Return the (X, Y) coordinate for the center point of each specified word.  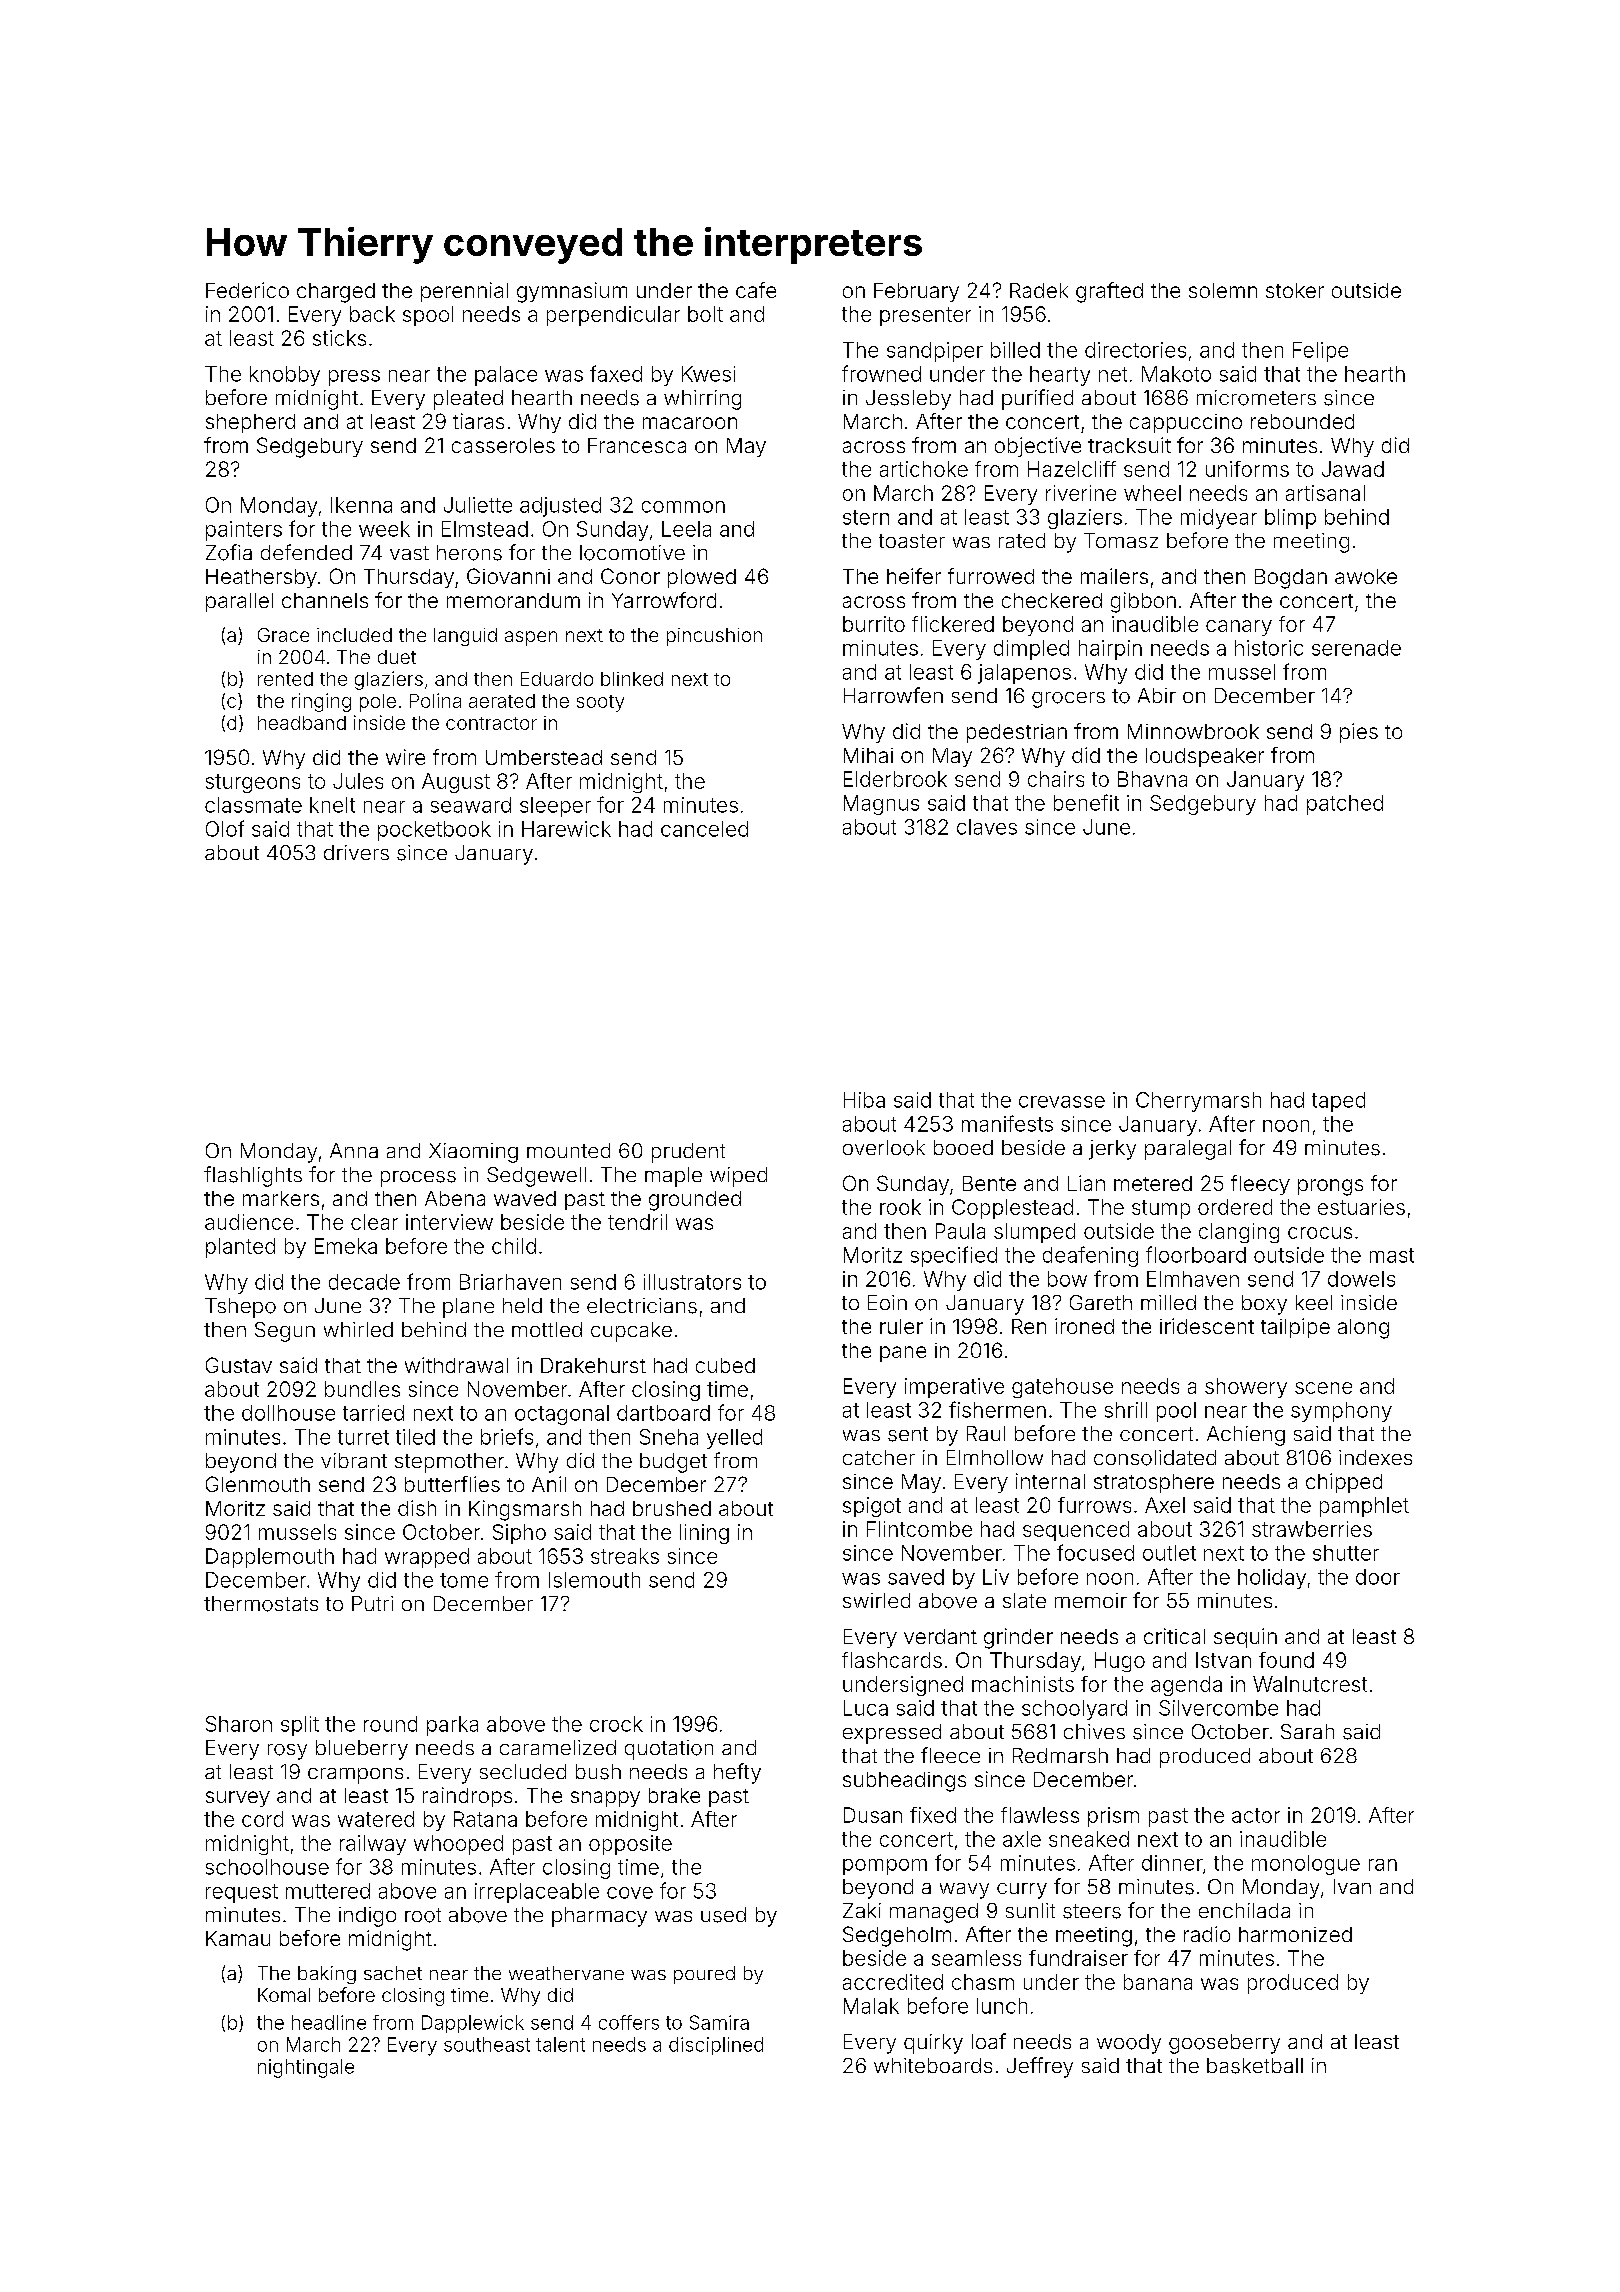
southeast (487, 2044)
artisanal (1325, 493)
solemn (1223, 290)
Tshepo (240, 1308)
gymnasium (572, 292)
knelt (332, 805)
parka (452, 1726)
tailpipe (1295, 1328)
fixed (933, 1815)
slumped (1034, 1233)
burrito (874, 624)
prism (1113, 1817)
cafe (756, 290)
